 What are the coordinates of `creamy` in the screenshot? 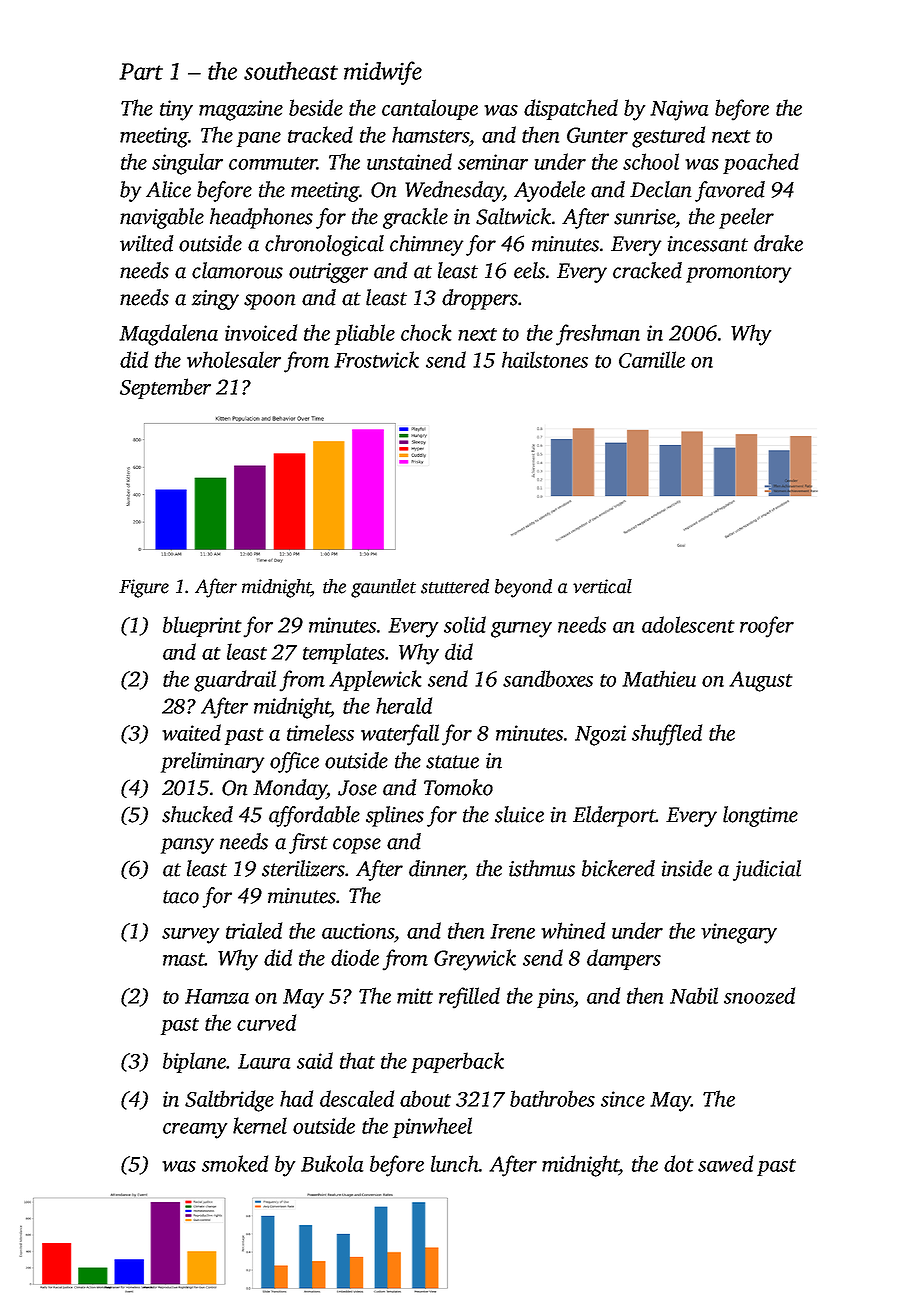 It's located at (195, 1131).
